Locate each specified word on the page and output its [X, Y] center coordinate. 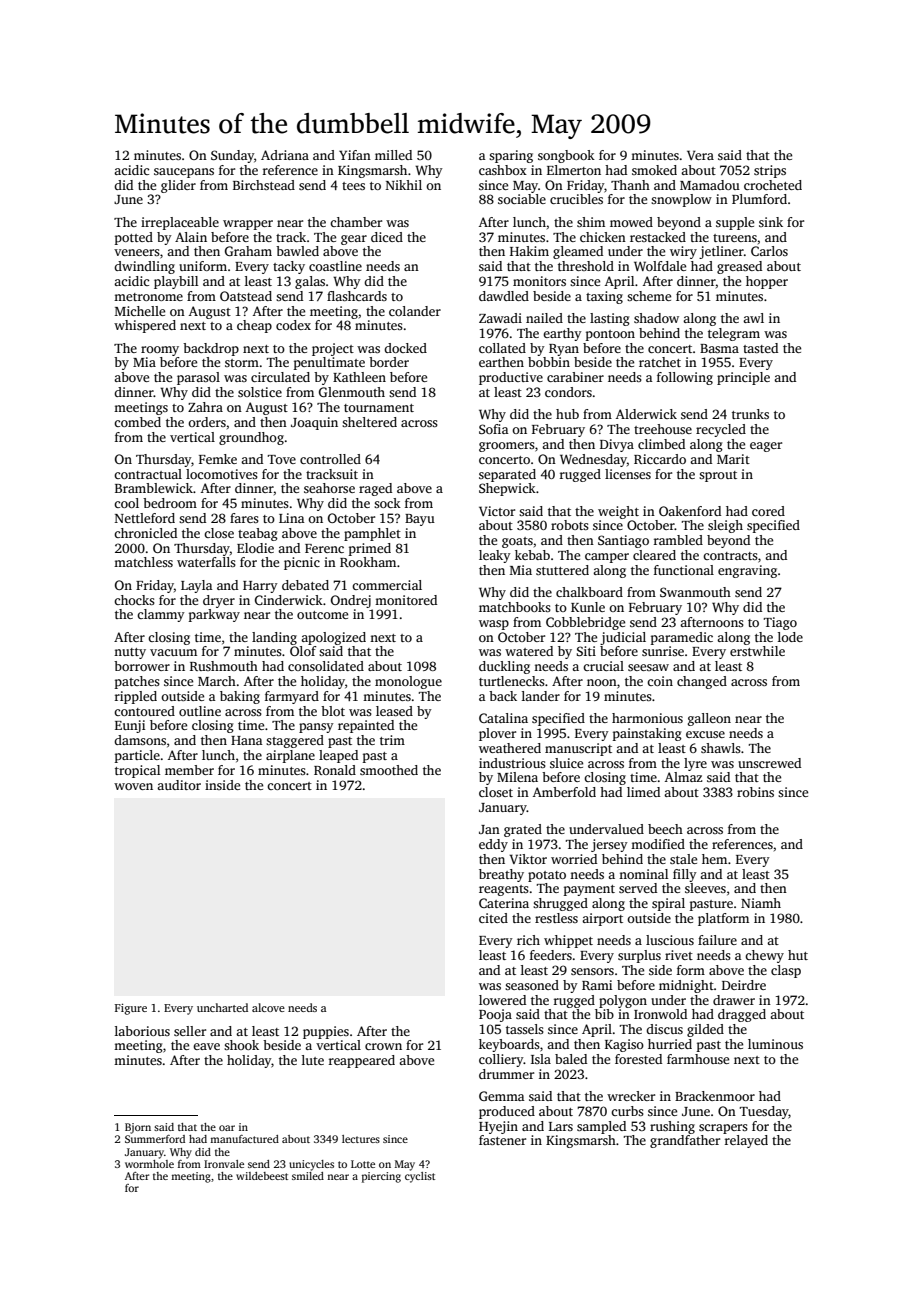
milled [393, 155]
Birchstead [264, 185]
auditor [179, 785]
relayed [746, 1141]
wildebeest [262, 1176]
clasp [786, 971]
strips [770, 171]
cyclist [420, 1177]
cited [493, 918]
